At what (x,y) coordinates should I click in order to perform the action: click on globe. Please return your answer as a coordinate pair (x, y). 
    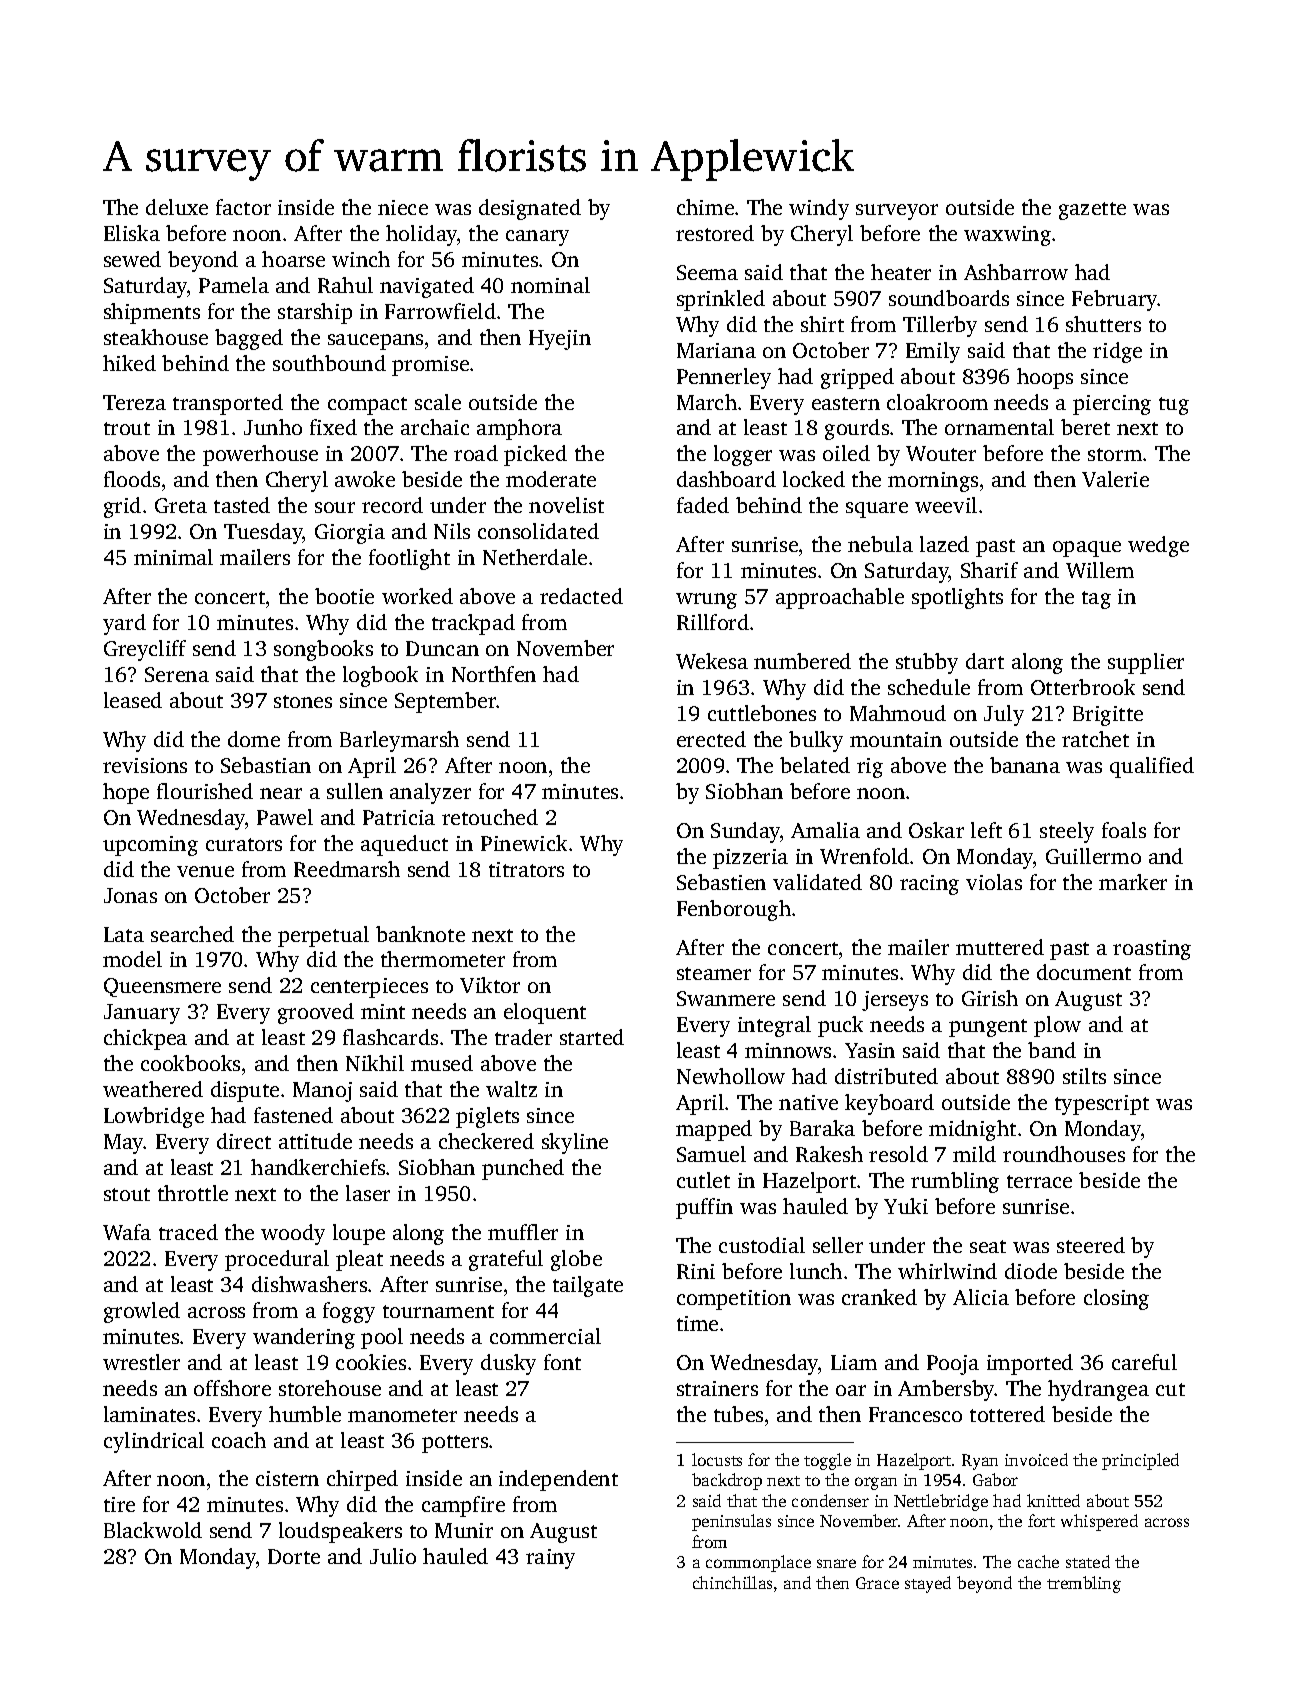
    Looking at the image, I should click on (576, 1260).
